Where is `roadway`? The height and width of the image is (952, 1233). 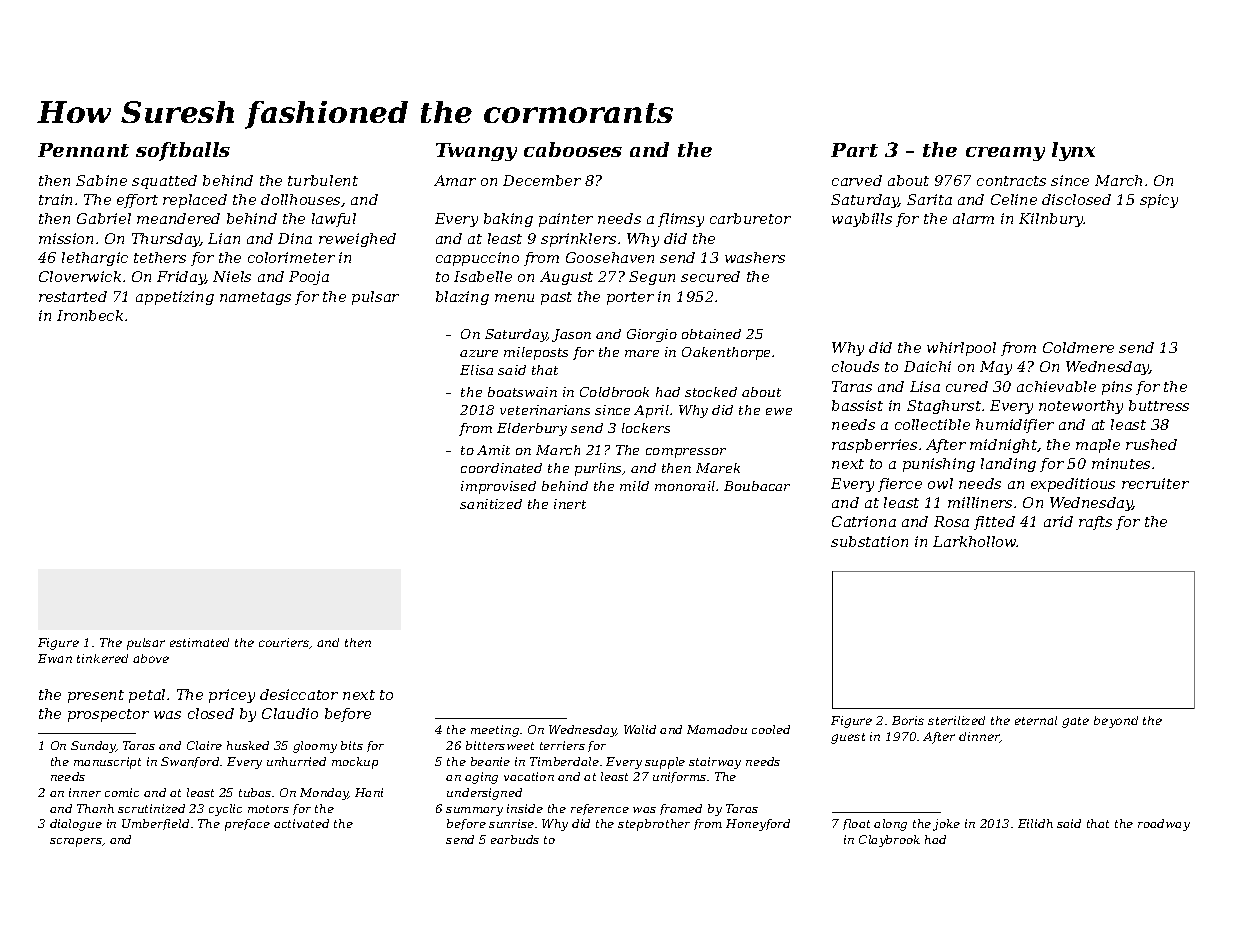 roadway is located at coordinates (1164, 825).
